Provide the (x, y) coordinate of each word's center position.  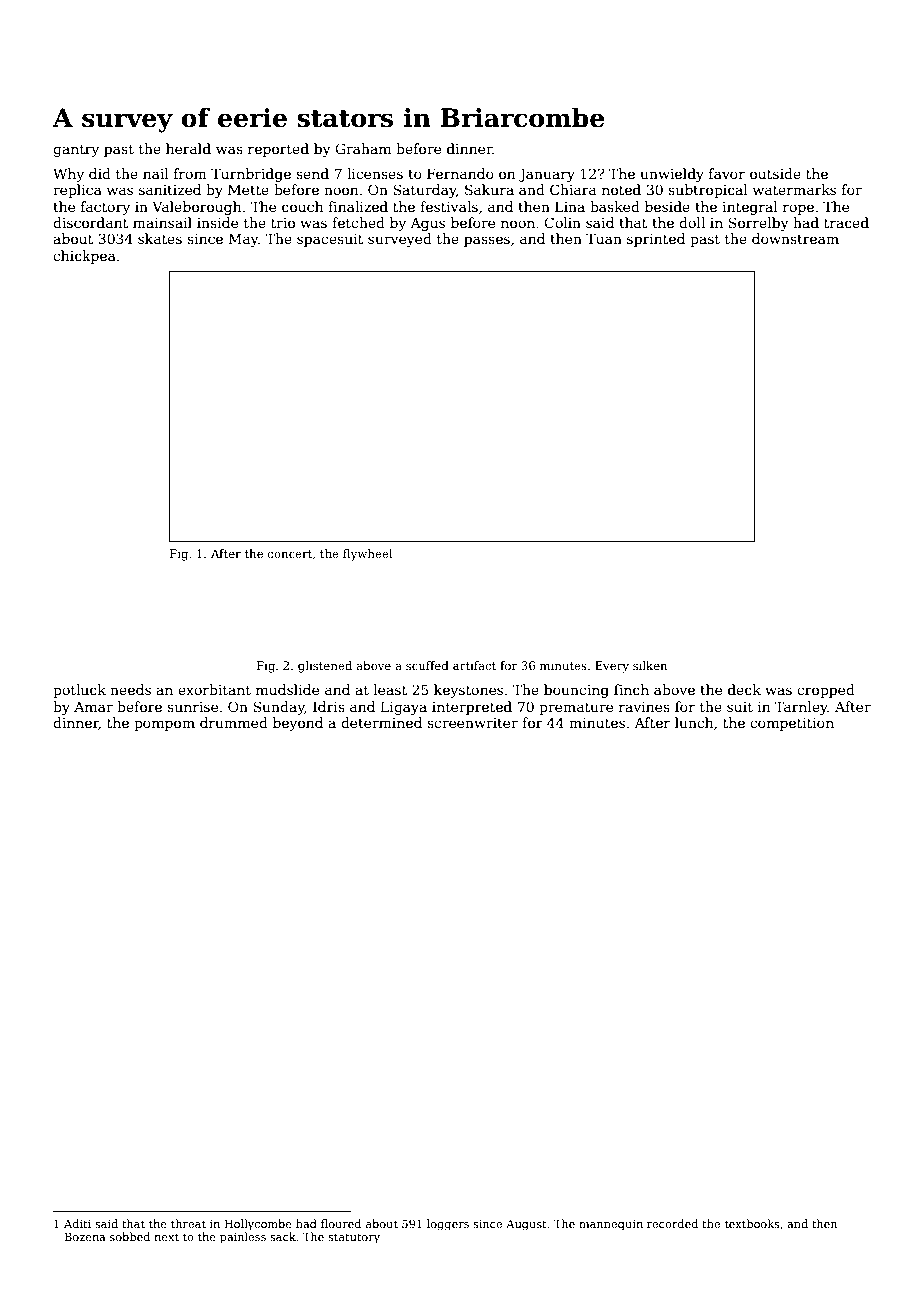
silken (650, 665)
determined (381, 722)
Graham (363, 148)
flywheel (368, 555)
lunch (694, 722)
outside (775, 173)
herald (188, 148)
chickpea (84, 257)
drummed (234, 722)
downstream (795, 238)
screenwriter (472, 723)
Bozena (85, 1236)
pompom (164, 725)
